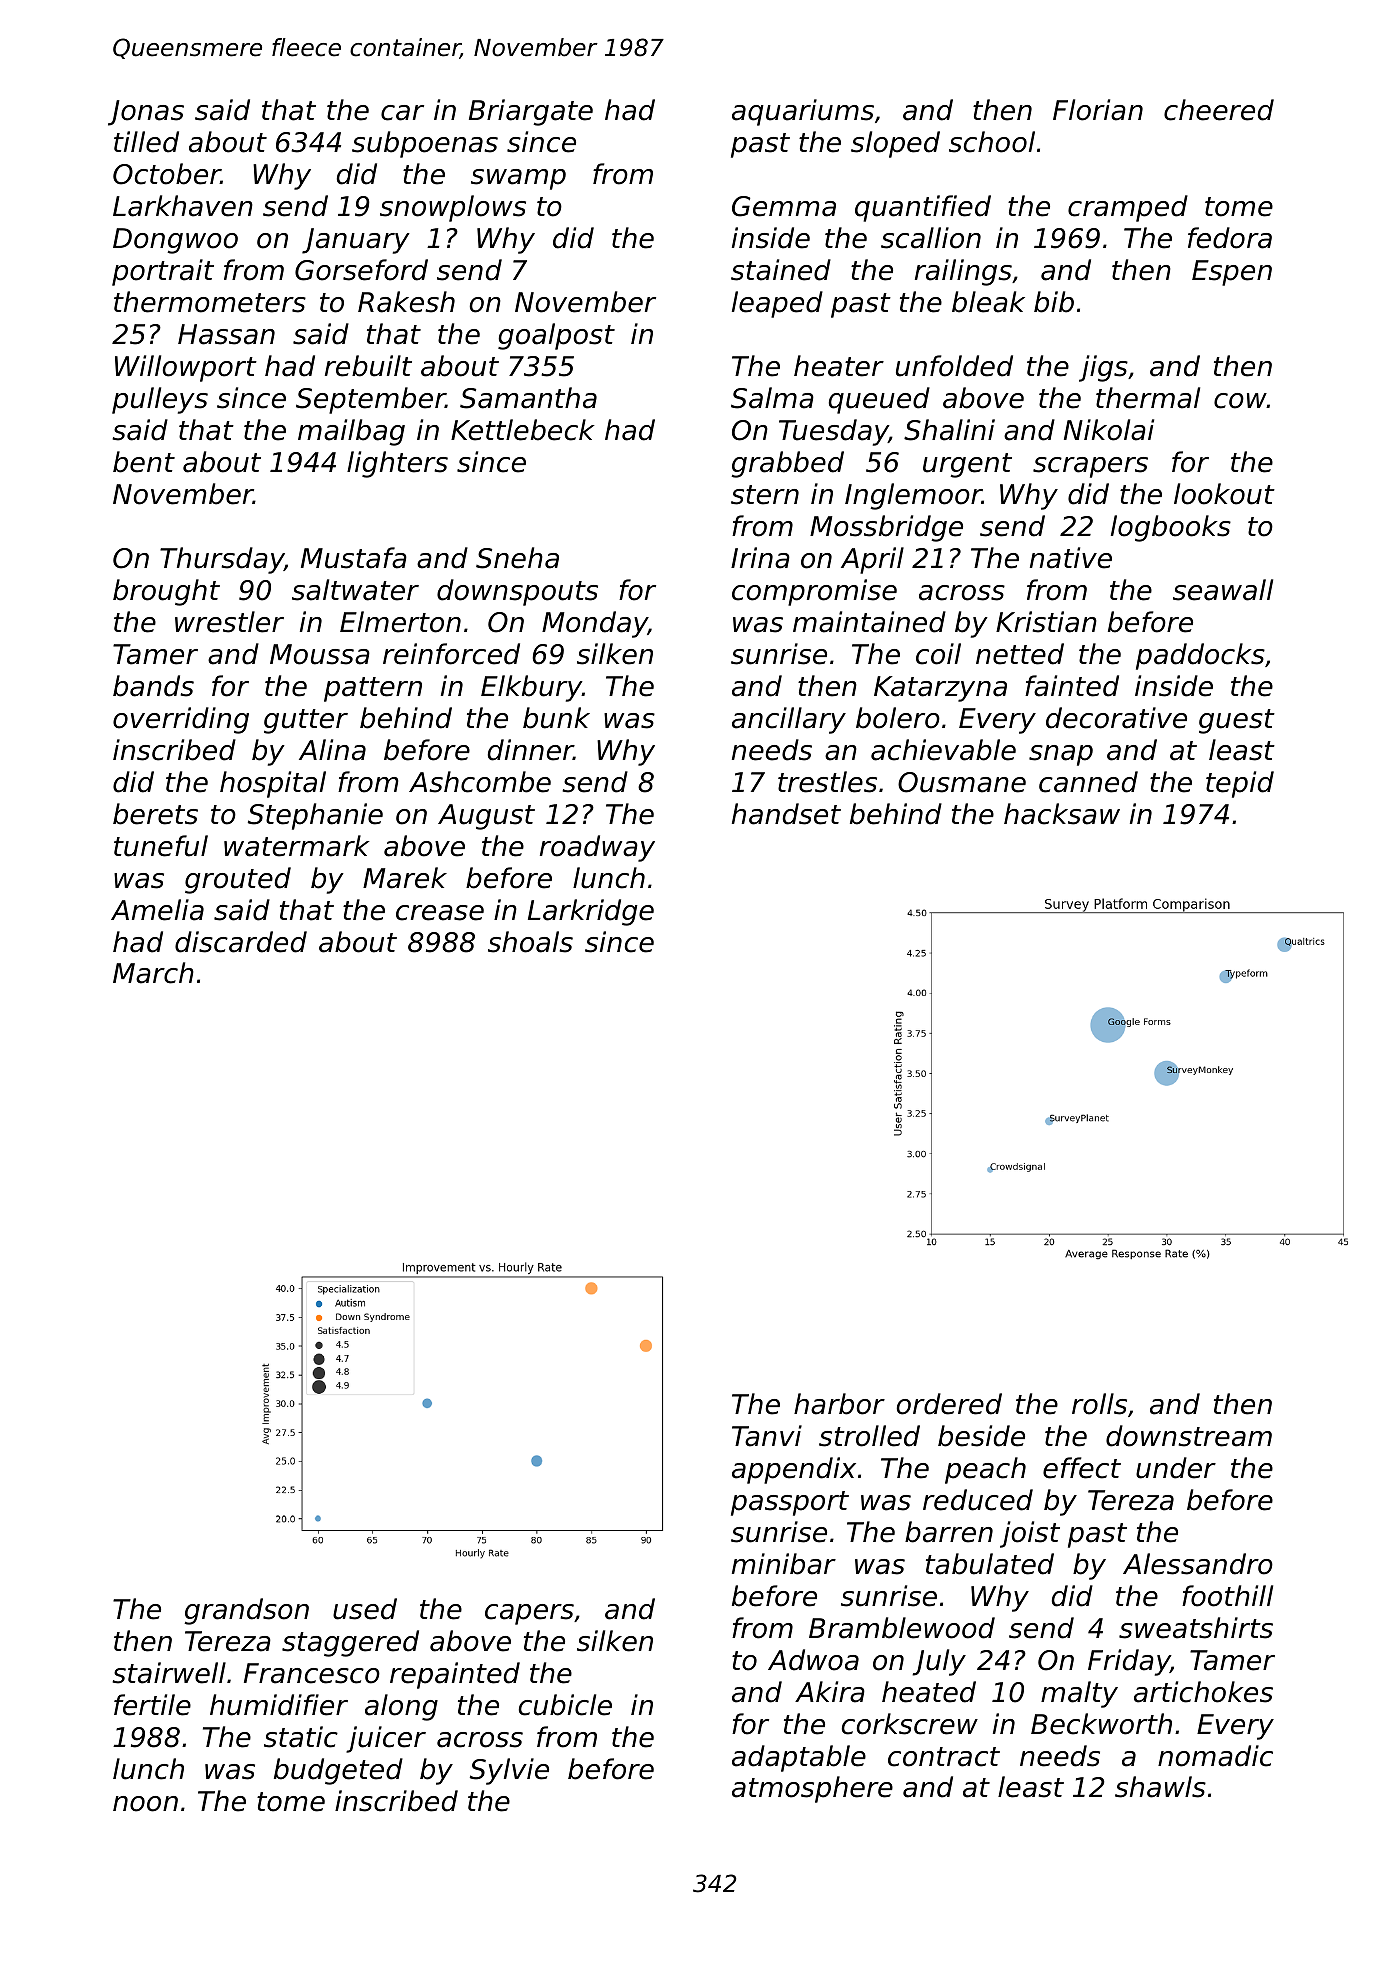 Image resolution: width=1386 pixels, height=1969 pixels. I want to click on goalpost, so click(556, 336).
